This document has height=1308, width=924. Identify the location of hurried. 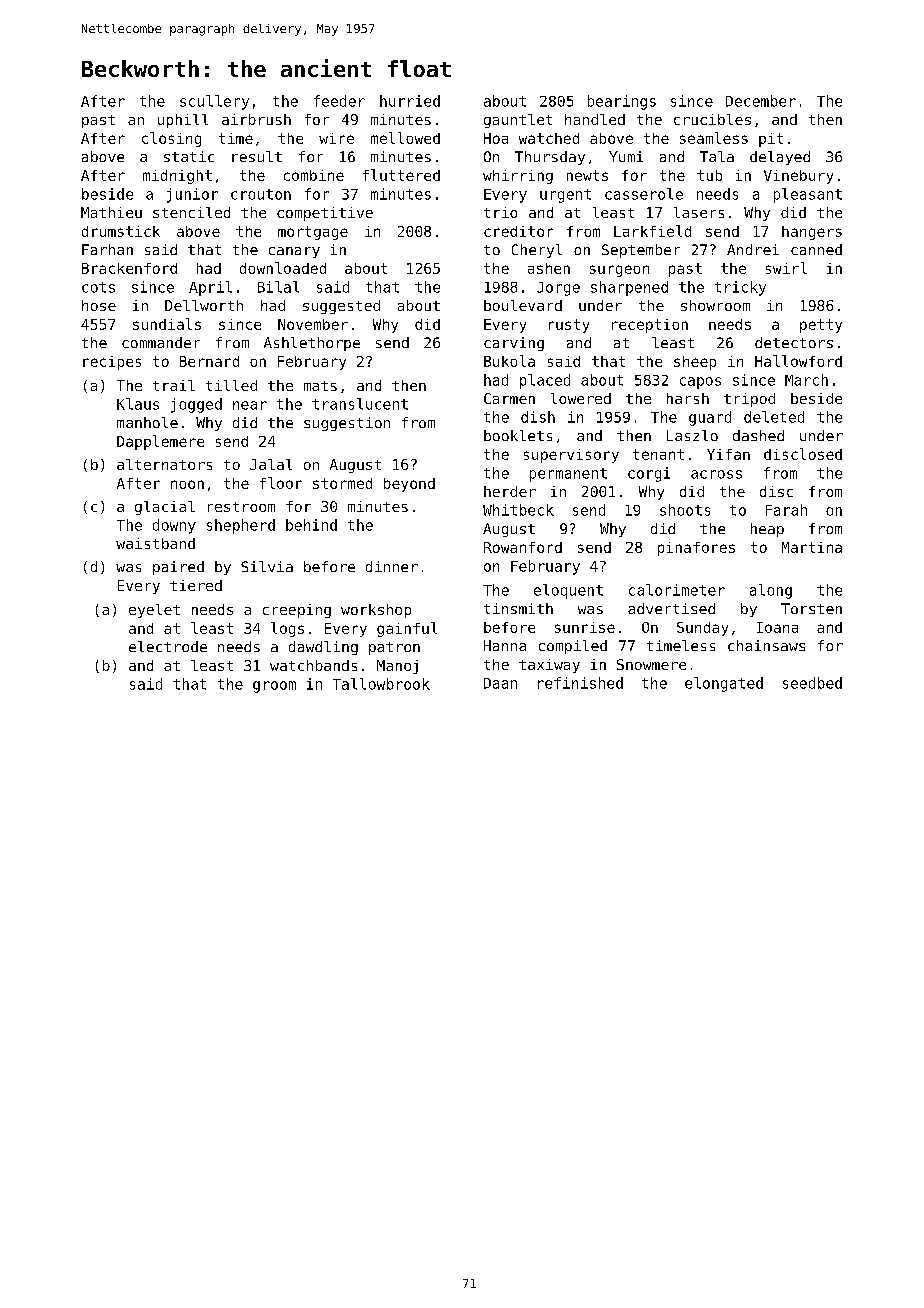
(410, 101).
